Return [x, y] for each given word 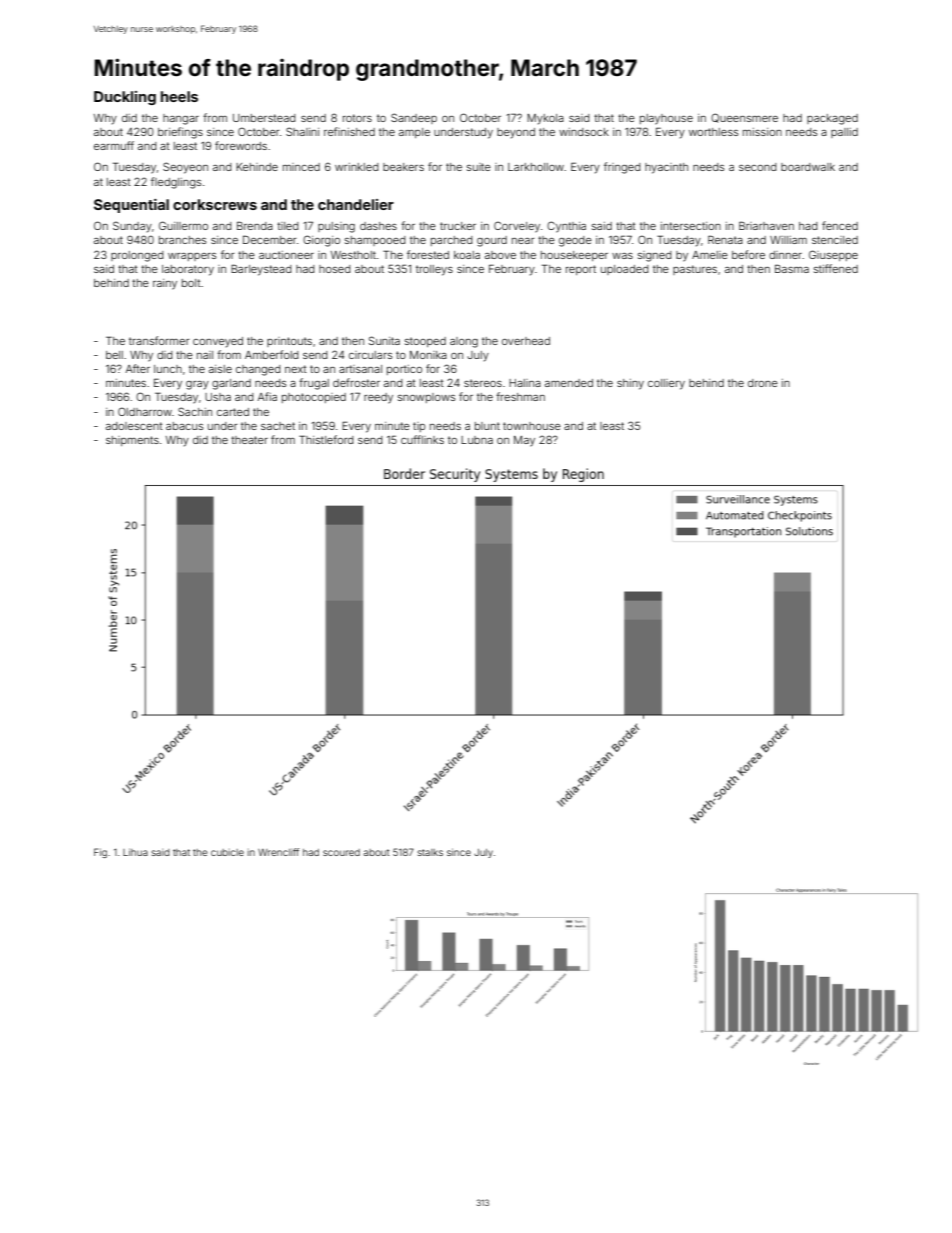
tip [419, 427]
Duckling [125, 98]
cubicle [227, 852]
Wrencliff [278, 852]
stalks [430, 852]
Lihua [135, 852]
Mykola [545, 119]
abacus [184, 426]
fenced [840, 225]
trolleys [434, 270]
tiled [288, 226]
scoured [341, 852]
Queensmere [744, 118]
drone [763, 383]
